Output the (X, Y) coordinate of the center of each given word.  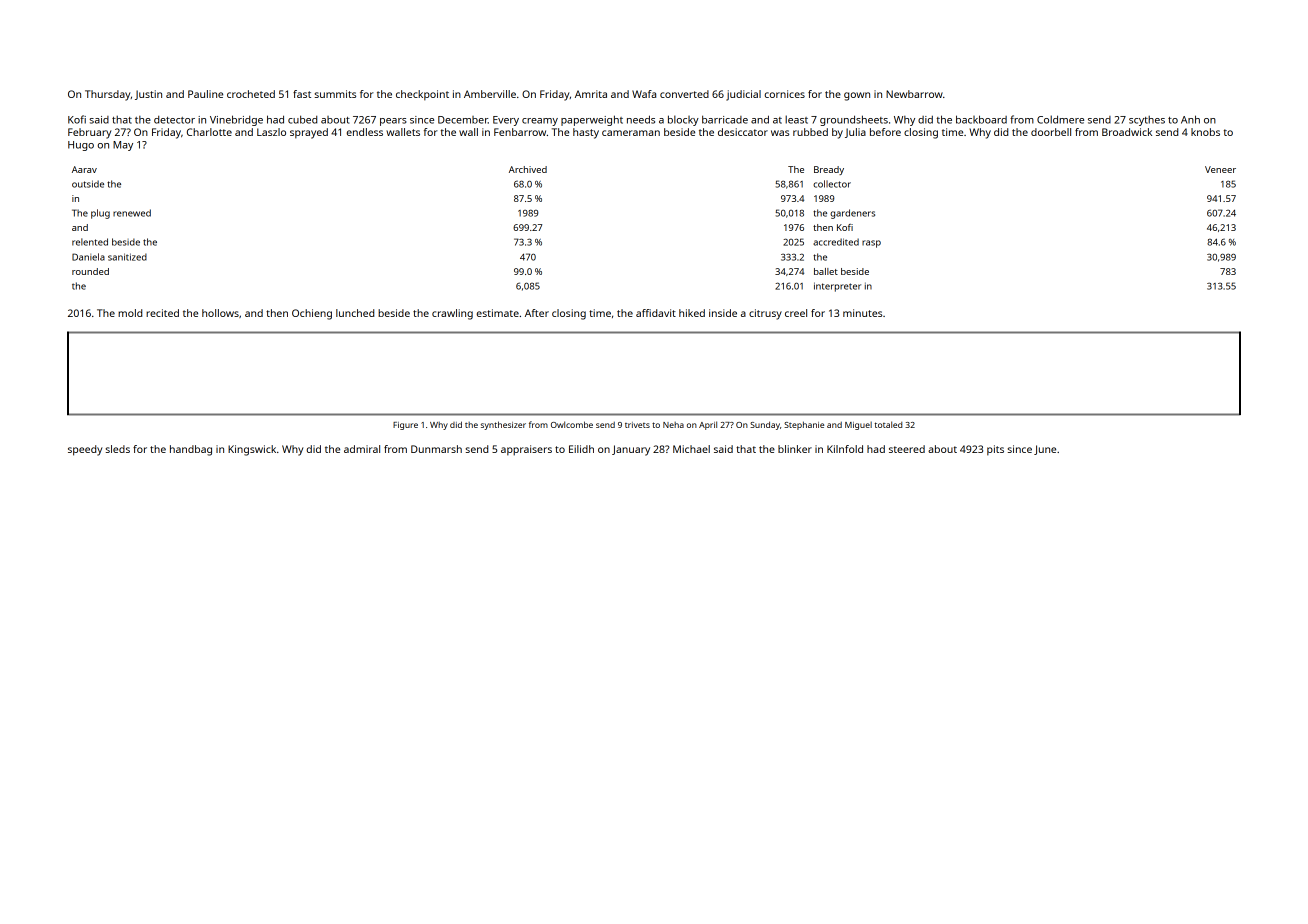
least (796, 119)
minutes (862, 313)
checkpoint (422, 95)
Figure (405, 426)
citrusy (765, 314)
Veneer (1220, 169)
